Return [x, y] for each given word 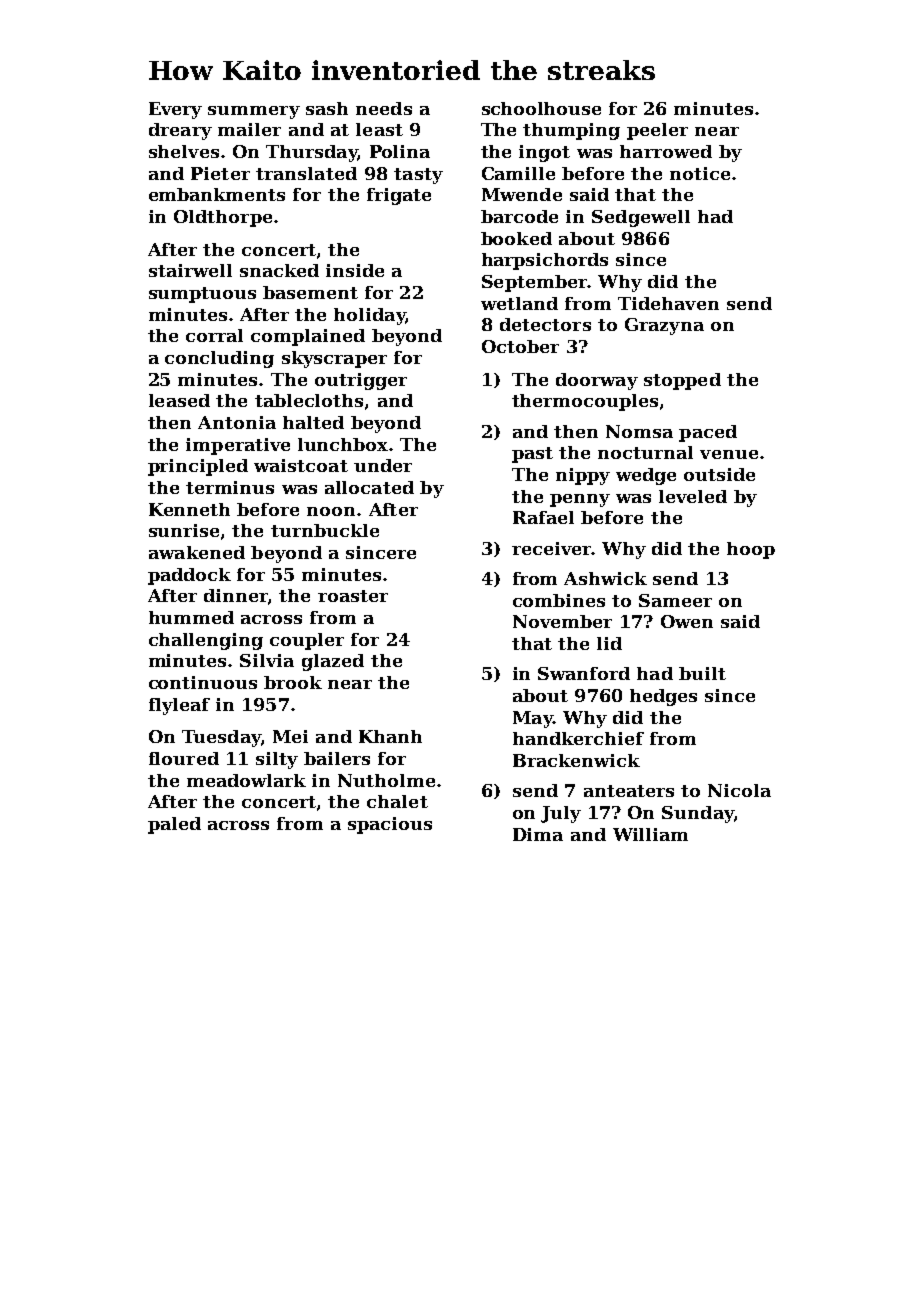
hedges [663, 697]
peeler [657, 131]
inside [355, 270]
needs [384, 108]
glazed [333, 662]
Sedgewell [641, 218]
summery [254, 112]
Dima [538, 834]
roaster [353, 596]
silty [277, 760]
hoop [751, 550]
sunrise [184, 530]
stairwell [190, 270]
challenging [206, 641]
